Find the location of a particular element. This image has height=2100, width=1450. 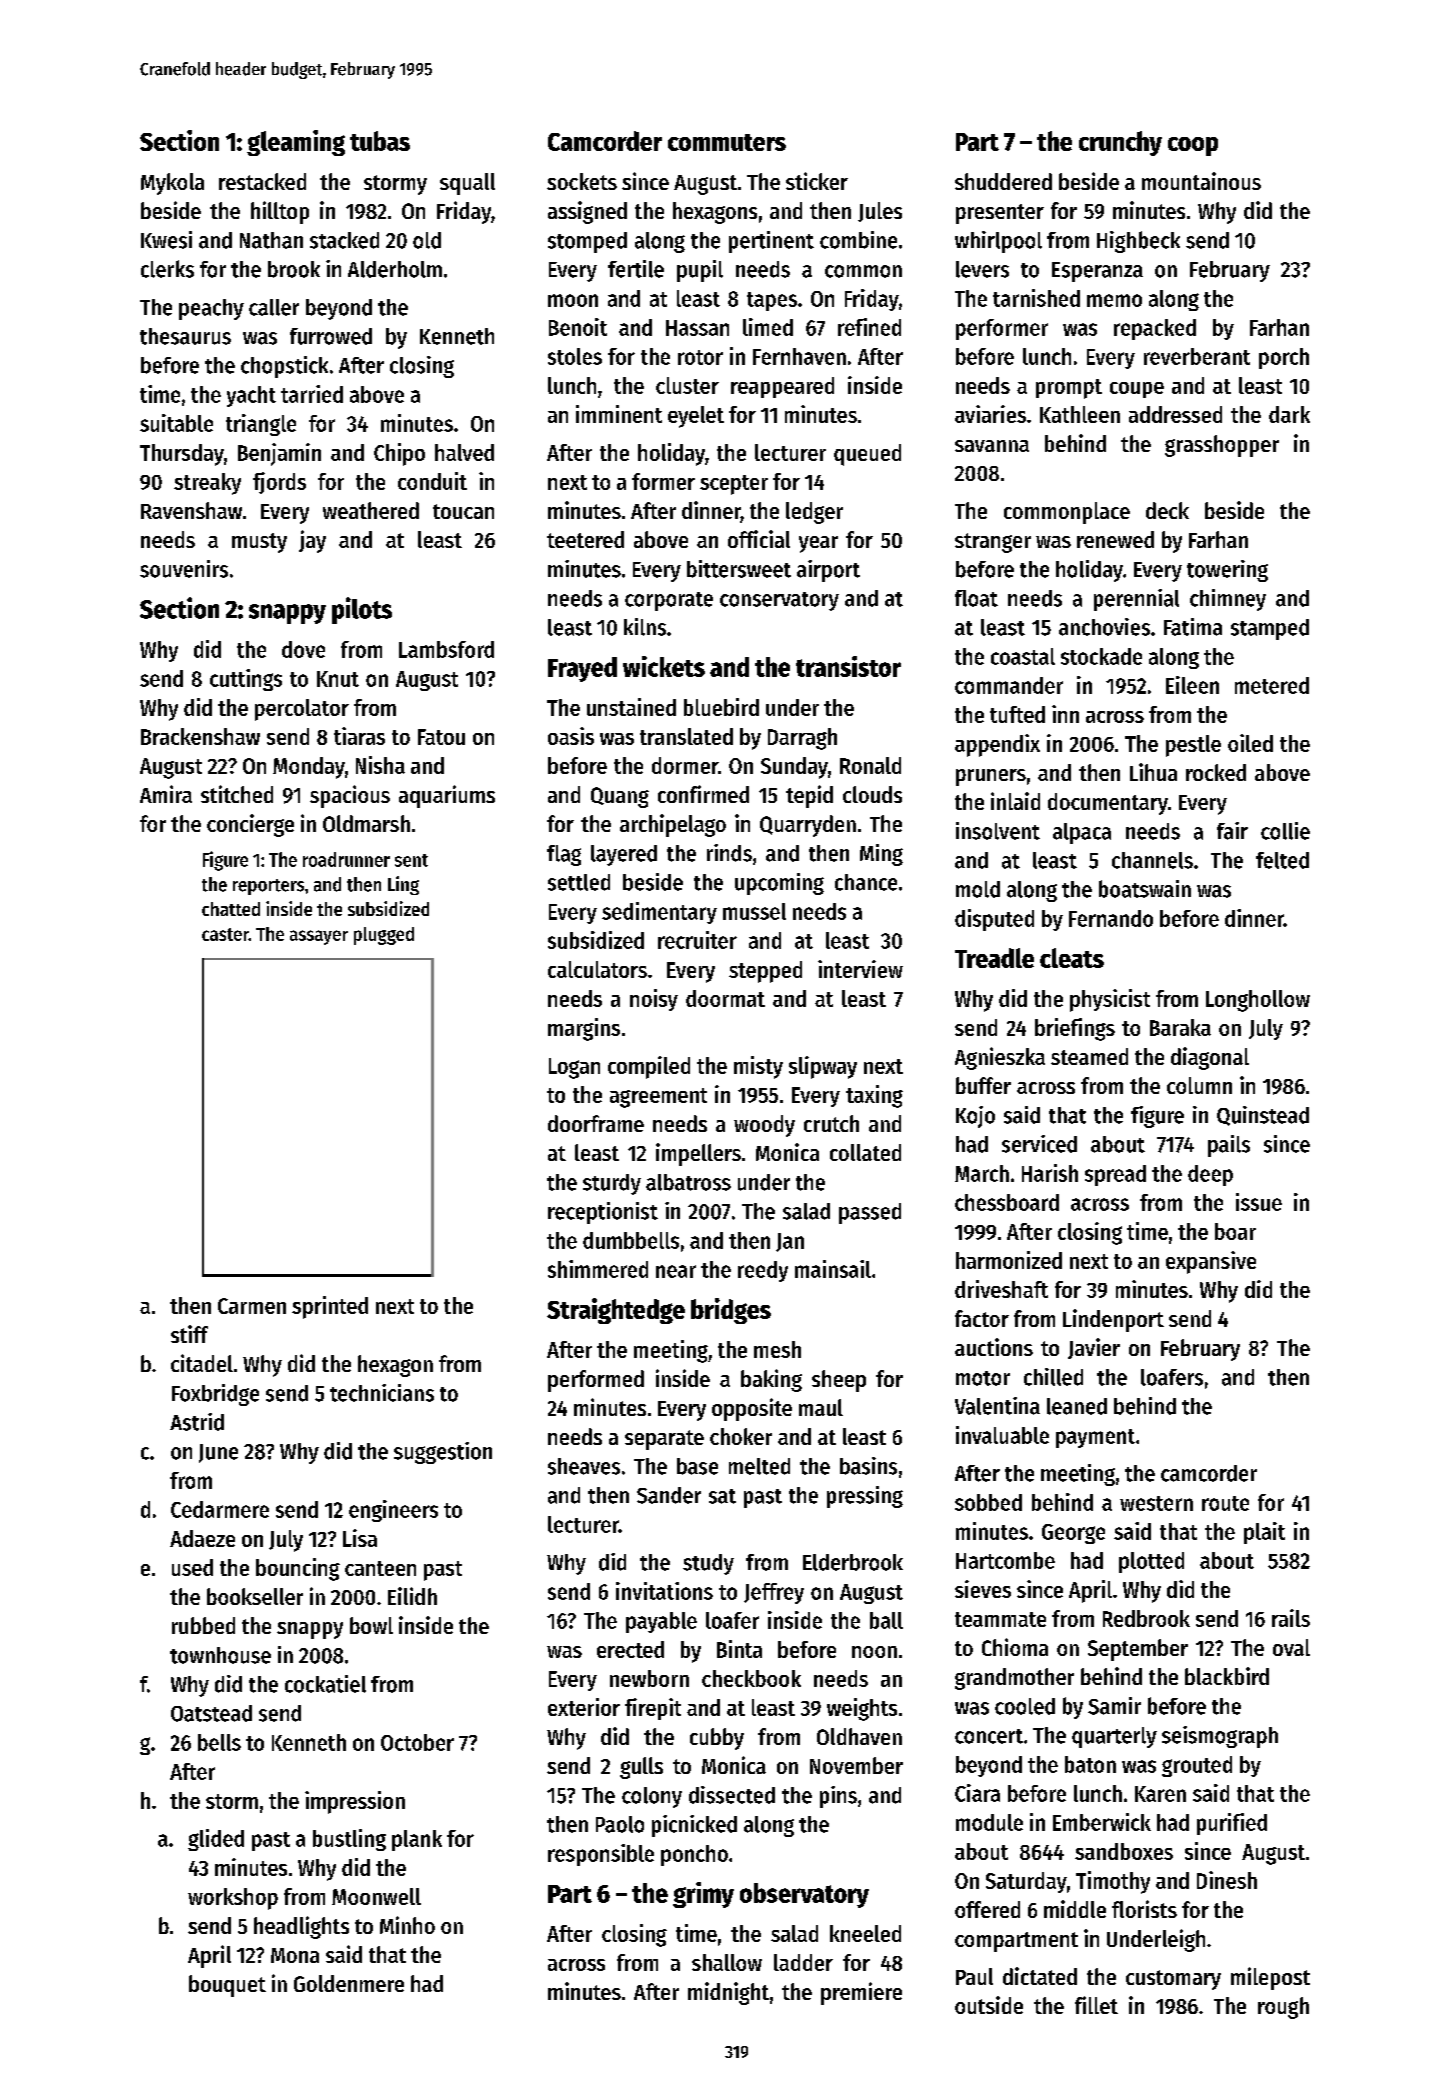

insolvent is located at coordinates (998, 831).
